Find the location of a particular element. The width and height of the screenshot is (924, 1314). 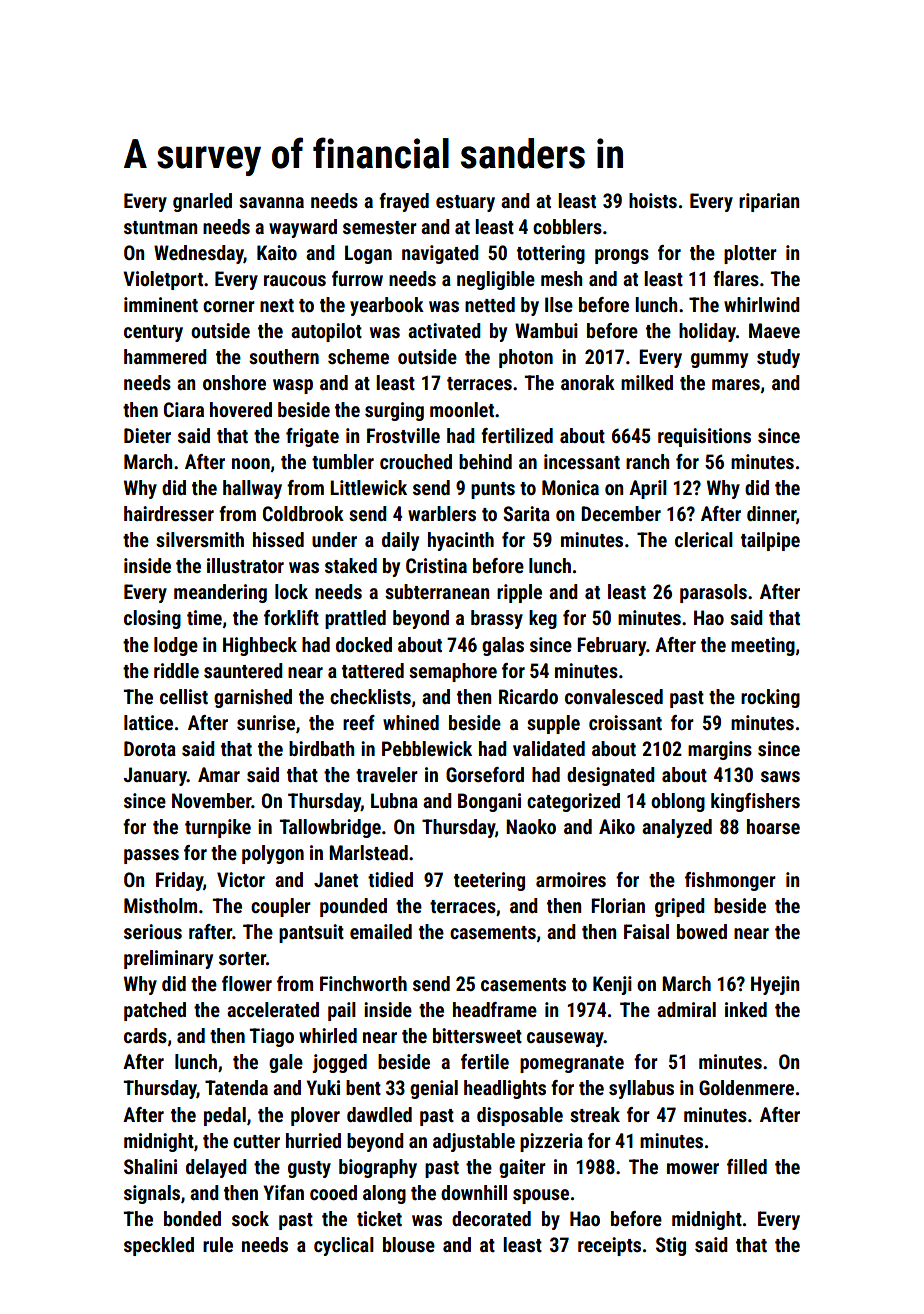

Mistholm is located at coordinates (160, 905).
